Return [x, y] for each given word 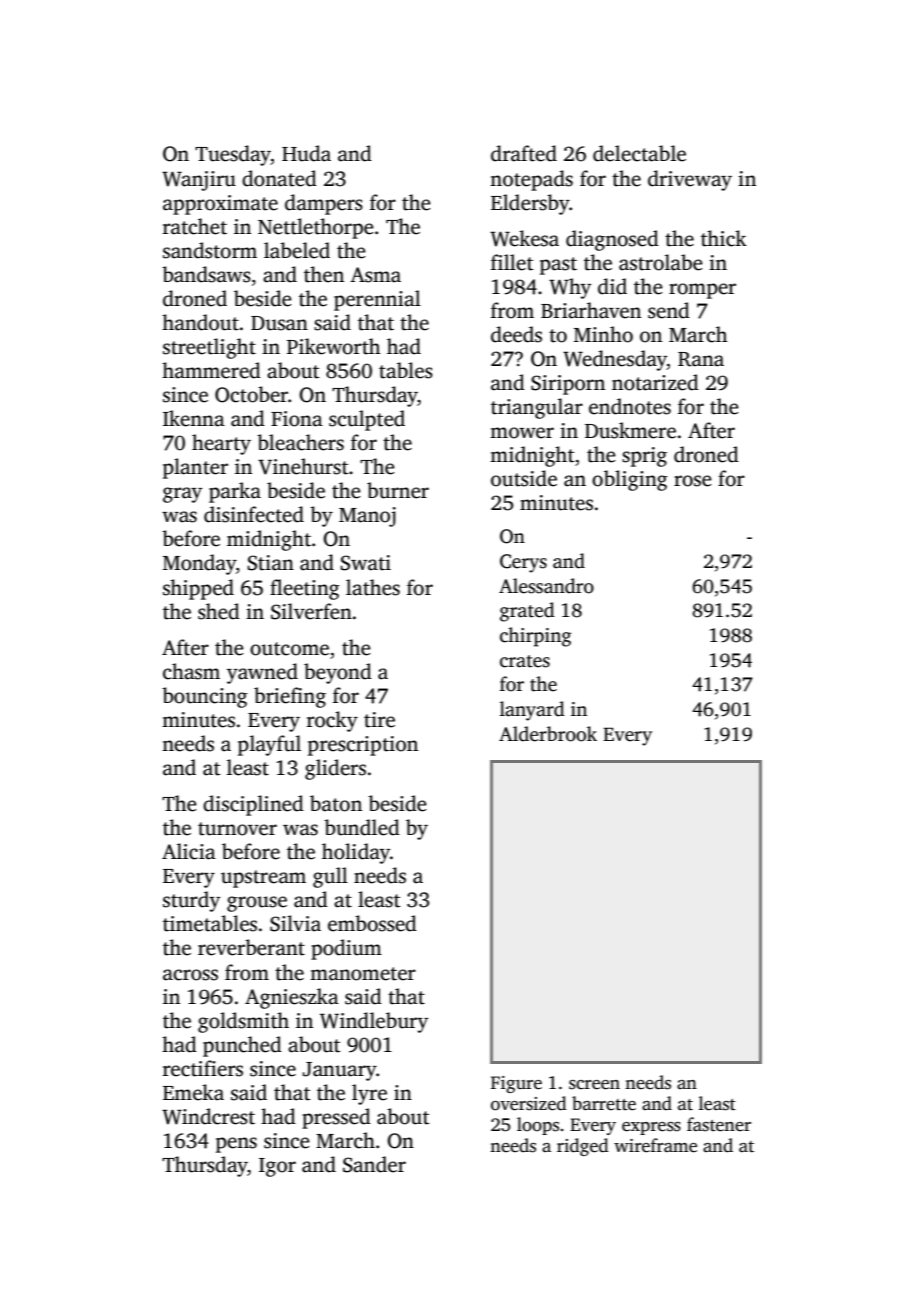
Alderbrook [548, 734]
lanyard [532, 711]
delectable [639, 153]
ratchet [195, 226]
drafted [524, 153]
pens [236, 1145]
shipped [198, 589]
